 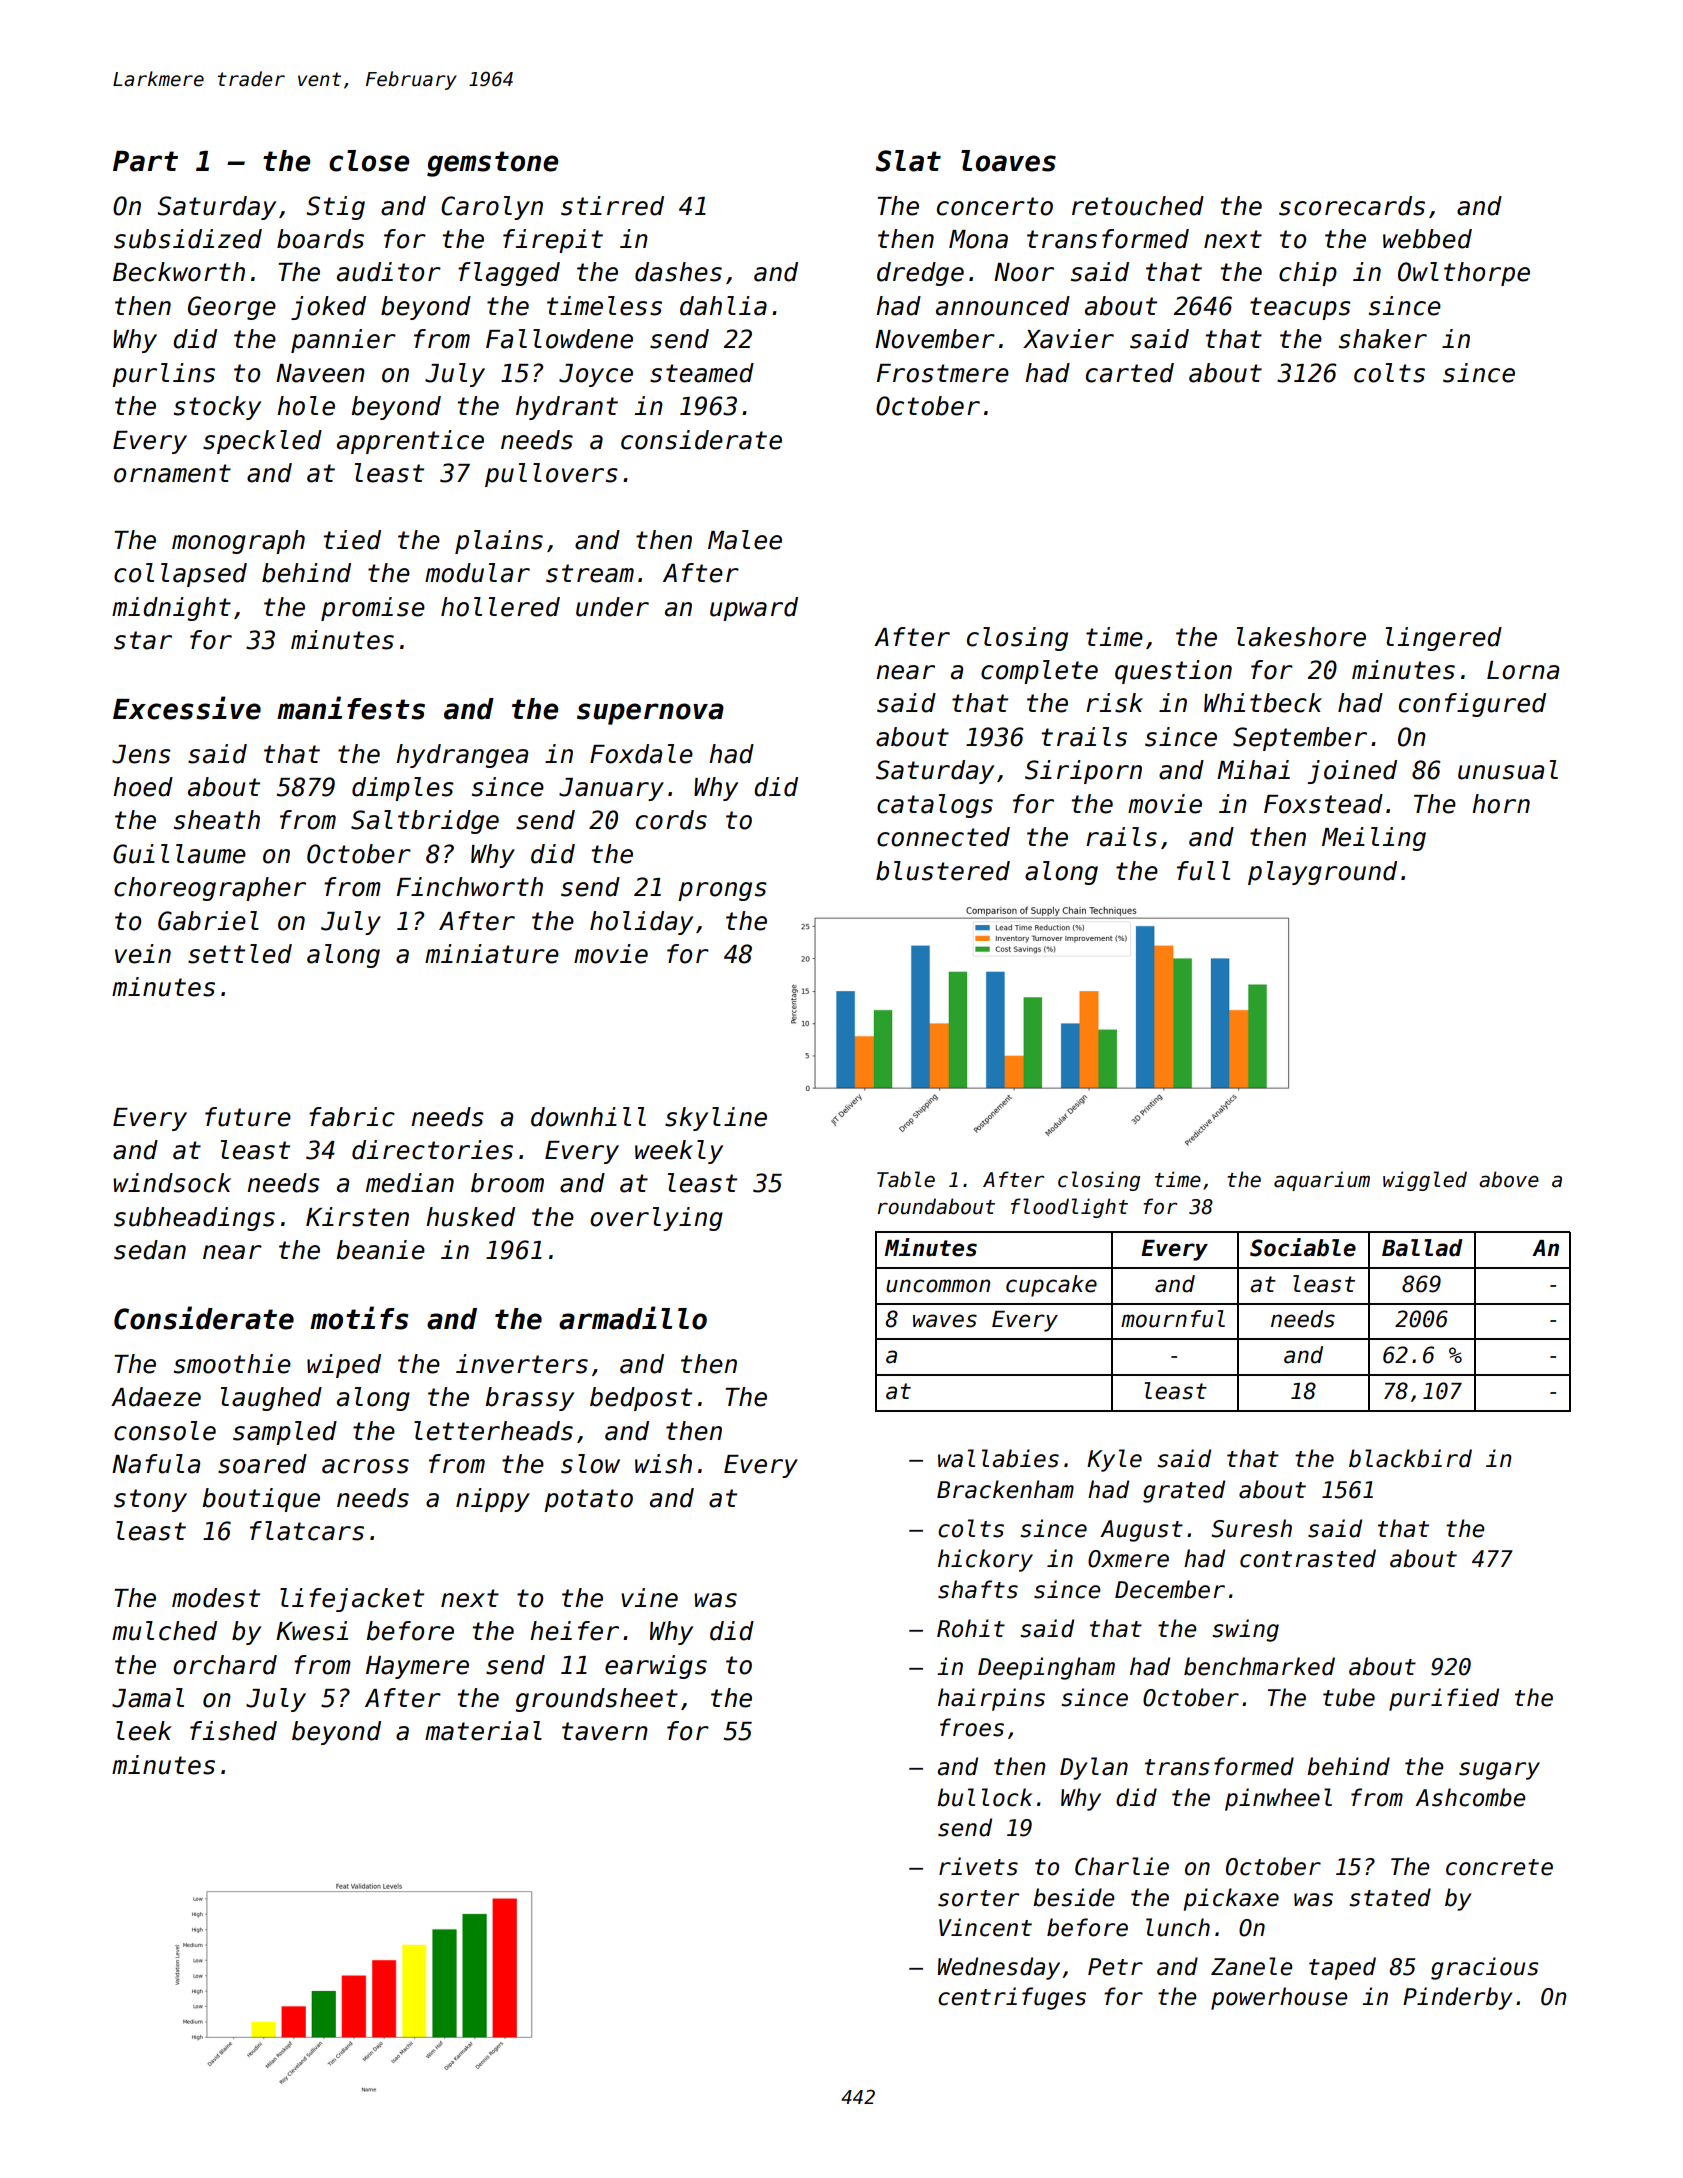 What do you see at coordinates (369, 161) in the image?
I see `close` at bounding box center [369, 161].
